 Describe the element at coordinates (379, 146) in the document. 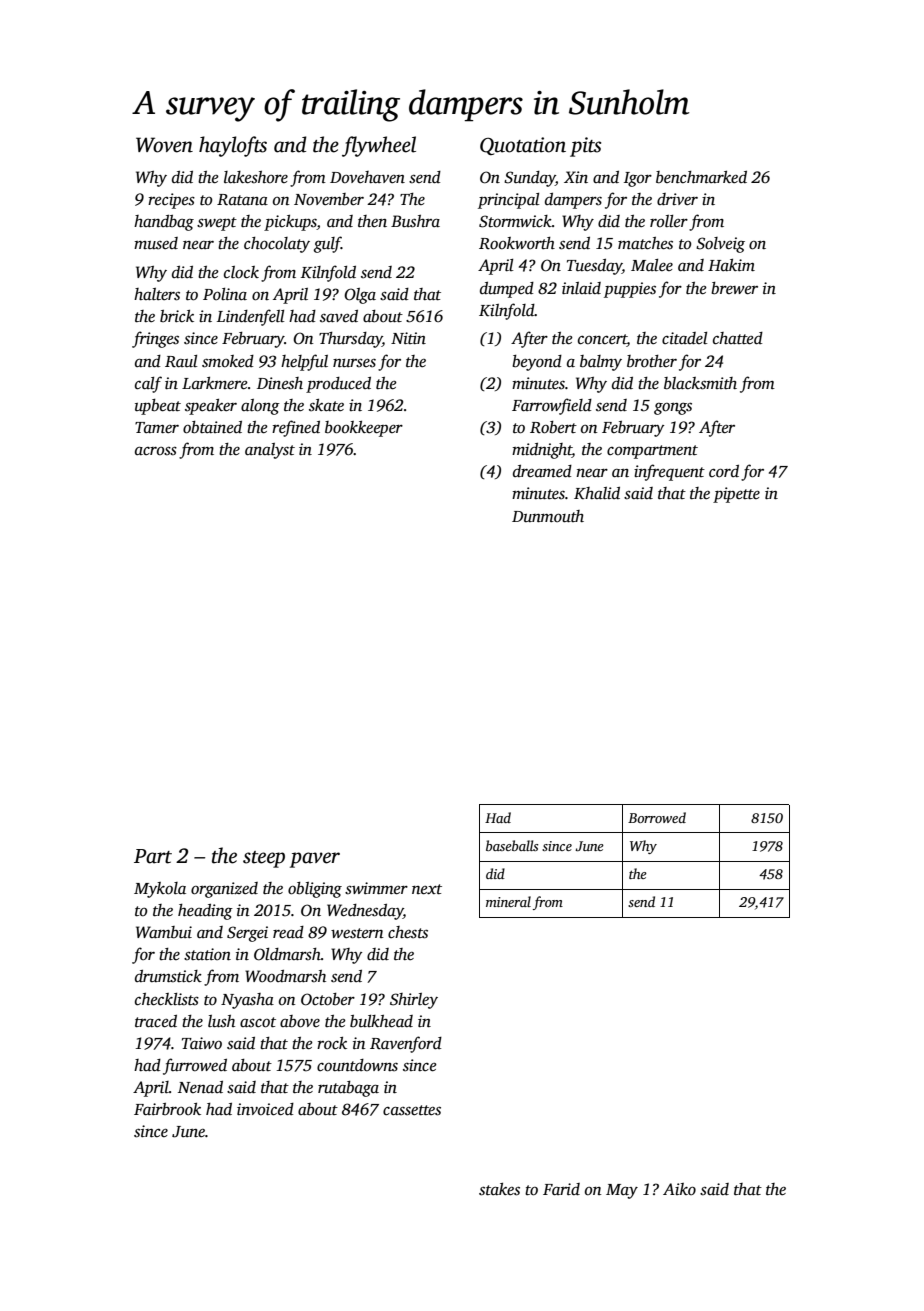

I see `flywheel` at that location.
